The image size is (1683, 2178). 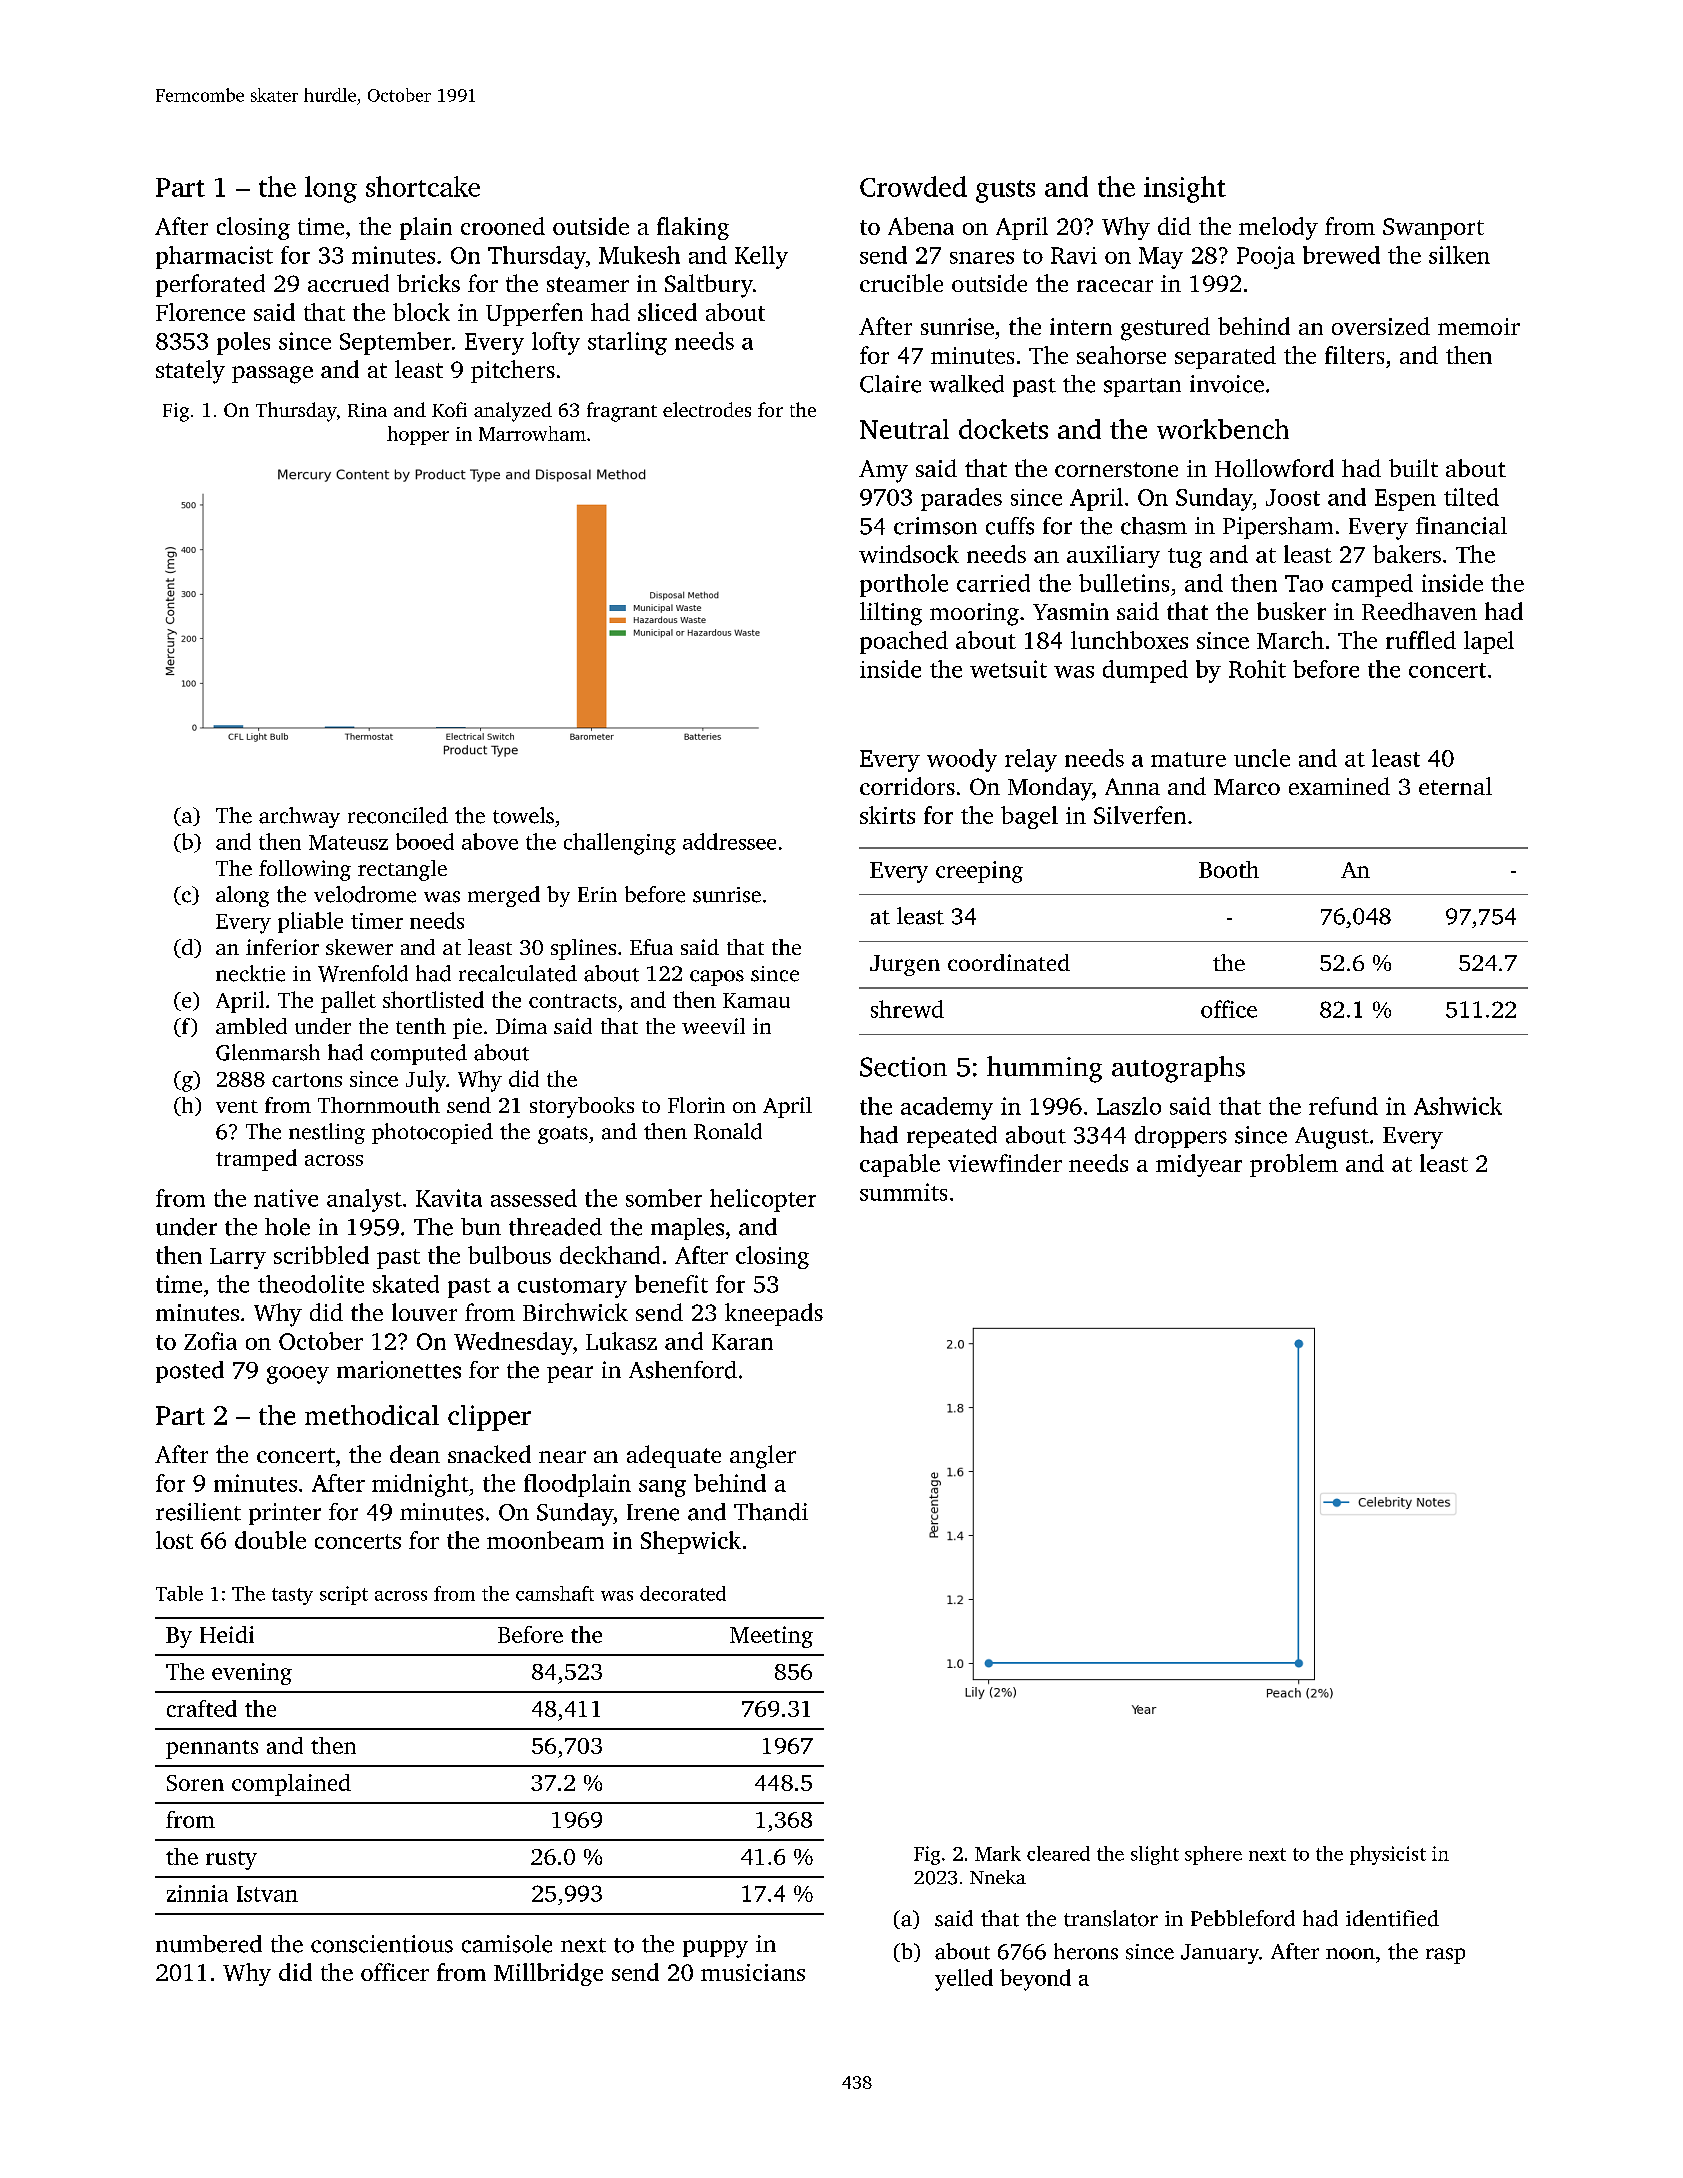 What do you see at coordinates (627, 343) in the screenshot?
I see `starling` at bounding box center [627, 343].
